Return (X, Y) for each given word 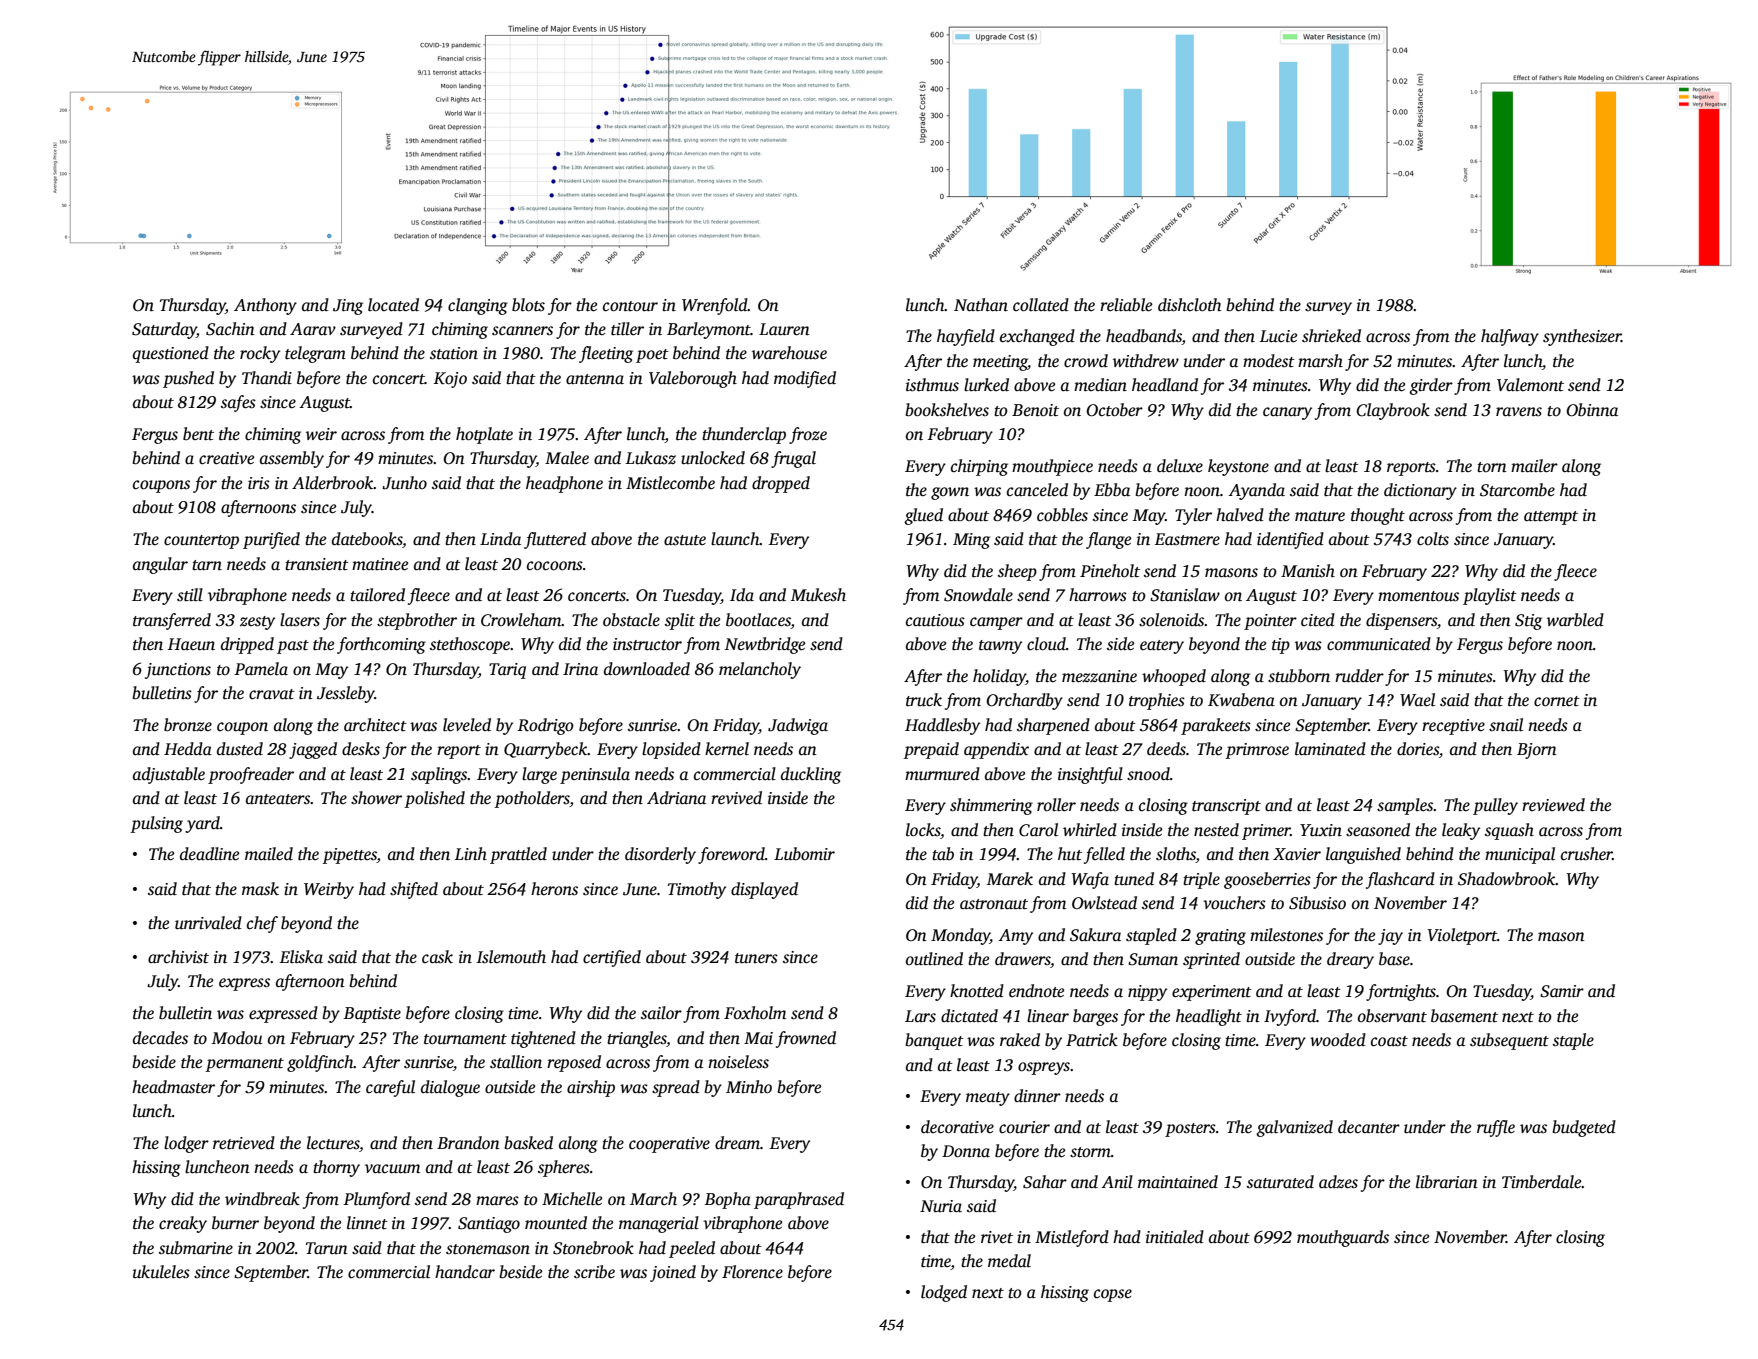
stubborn (1299, 676)
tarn (207, 565)
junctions (178, 671)
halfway (1510, 337)
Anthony (265, 306)
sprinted (1211, 960)
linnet (367, 1223)
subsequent (1509, 1041)
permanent (245, 1065)
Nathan (981, 305)
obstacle (631, 620)
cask (437, 957)
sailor (661, 1013)
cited (1318, 620)
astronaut (994, 904)
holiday (999, 677)
